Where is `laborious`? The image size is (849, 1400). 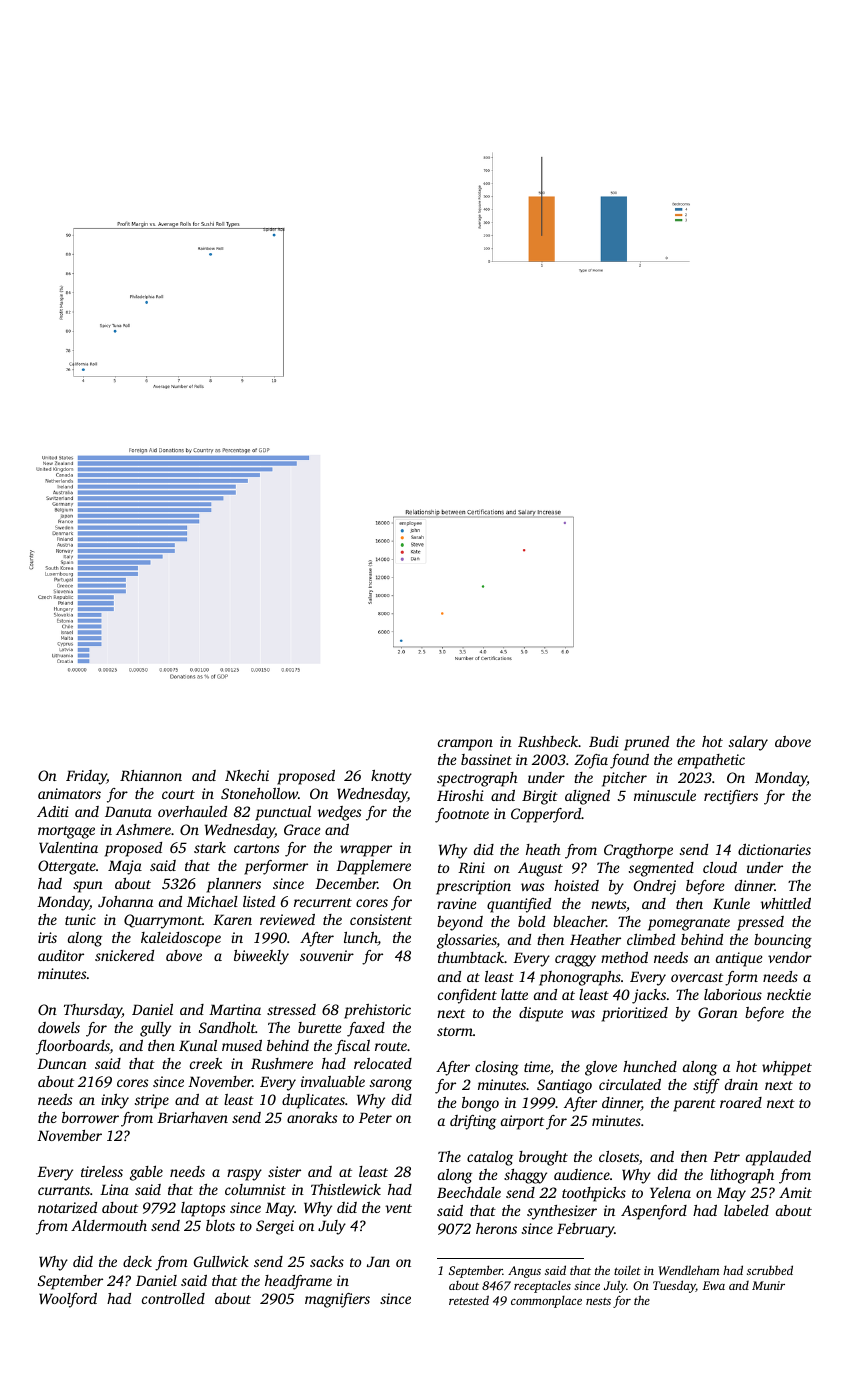 laborious is located at coordinates (733, 994).
